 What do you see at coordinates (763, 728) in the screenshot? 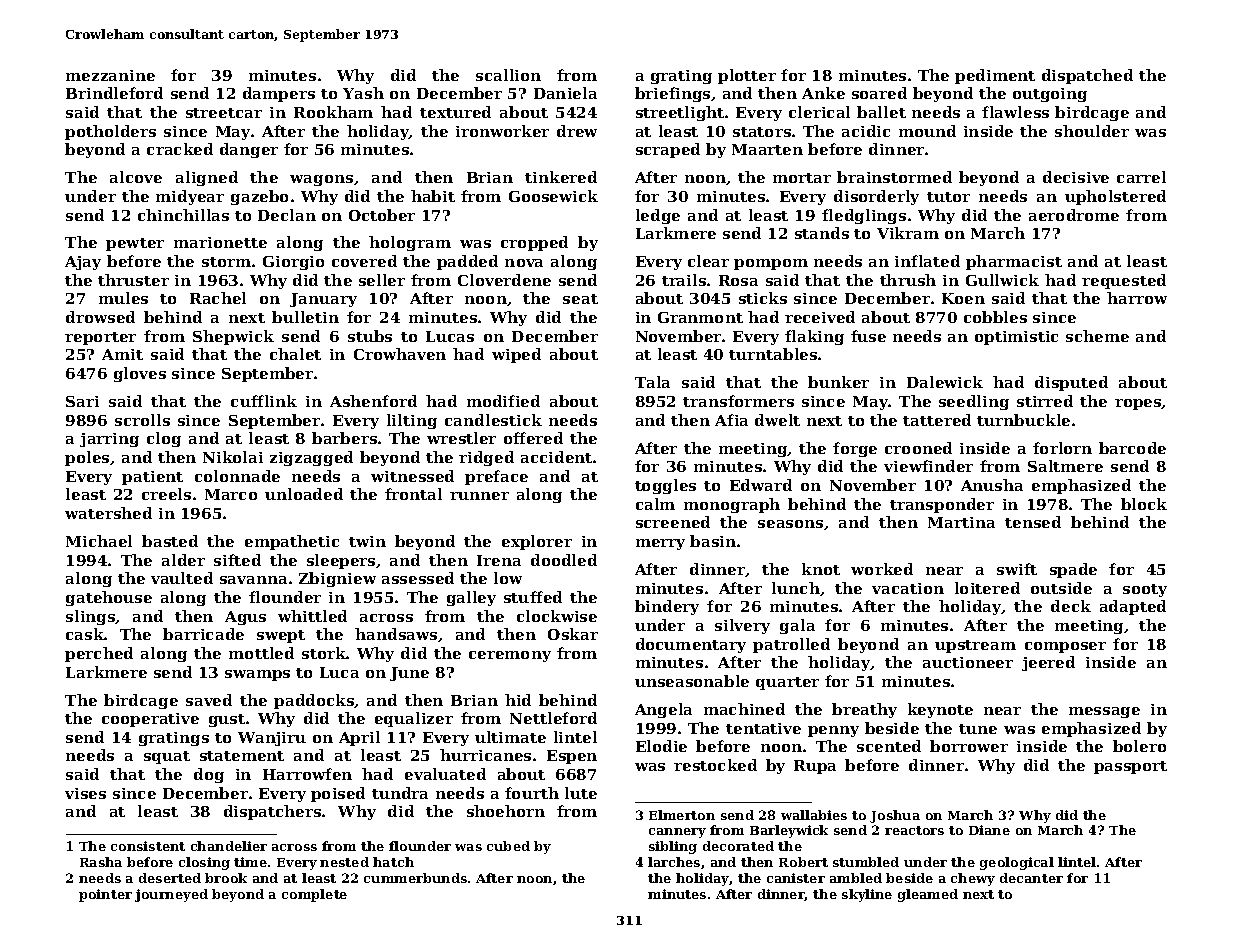
I see `tentative` at bounding box center [763, 728].
